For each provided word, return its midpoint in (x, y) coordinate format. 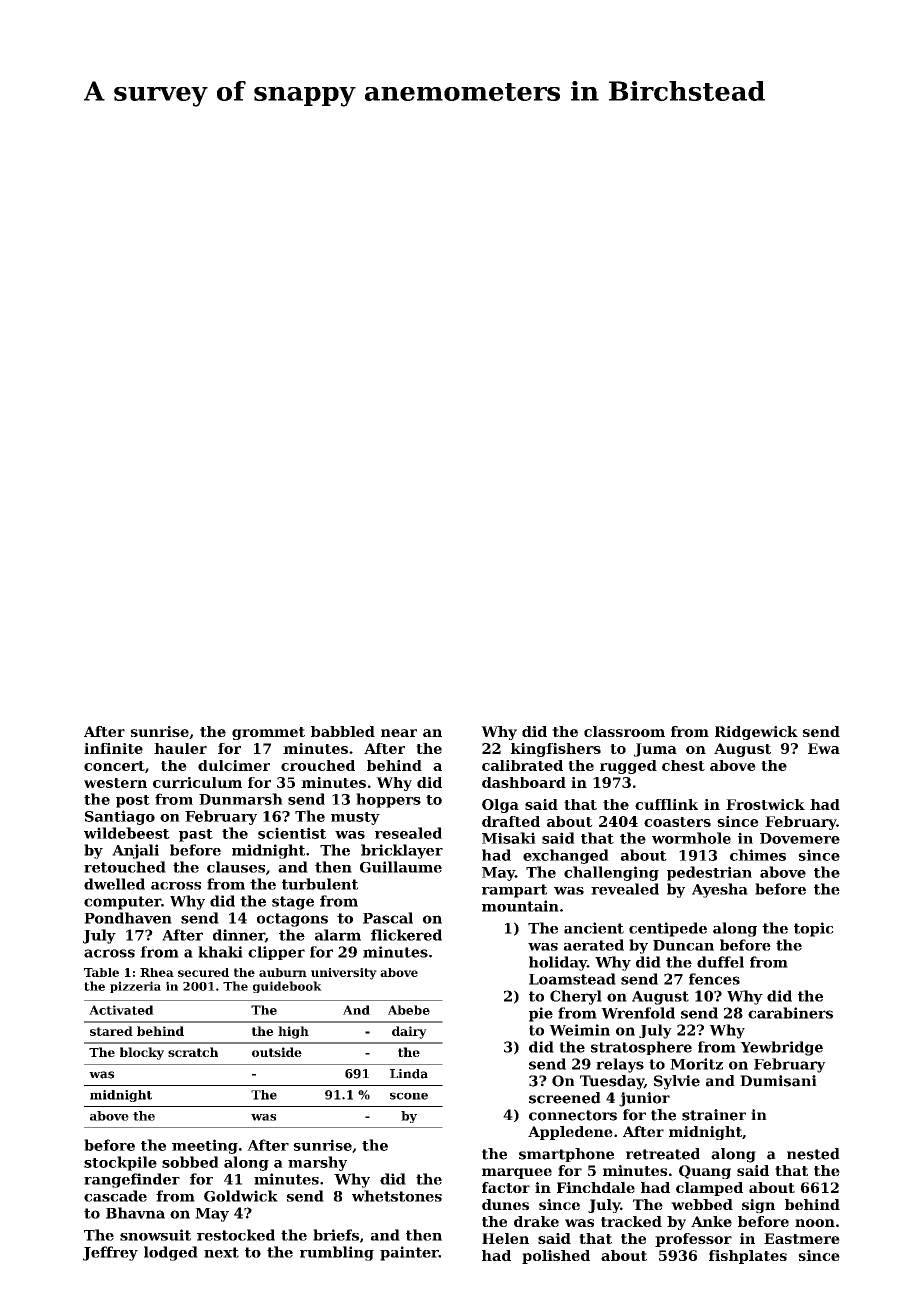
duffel (720, 962)
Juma (655, 750)
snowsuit (155, 1235)
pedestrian (709, 873)
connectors (573, 1115)
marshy (317, 1163)
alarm (338, 935)
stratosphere (641, 1048)
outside (277, 1052)
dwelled (114, 884)
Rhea (157, 972)
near (399, 733)
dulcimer (234, 765)
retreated (663, 1154)
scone (409, 1096)
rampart (514, 891)
